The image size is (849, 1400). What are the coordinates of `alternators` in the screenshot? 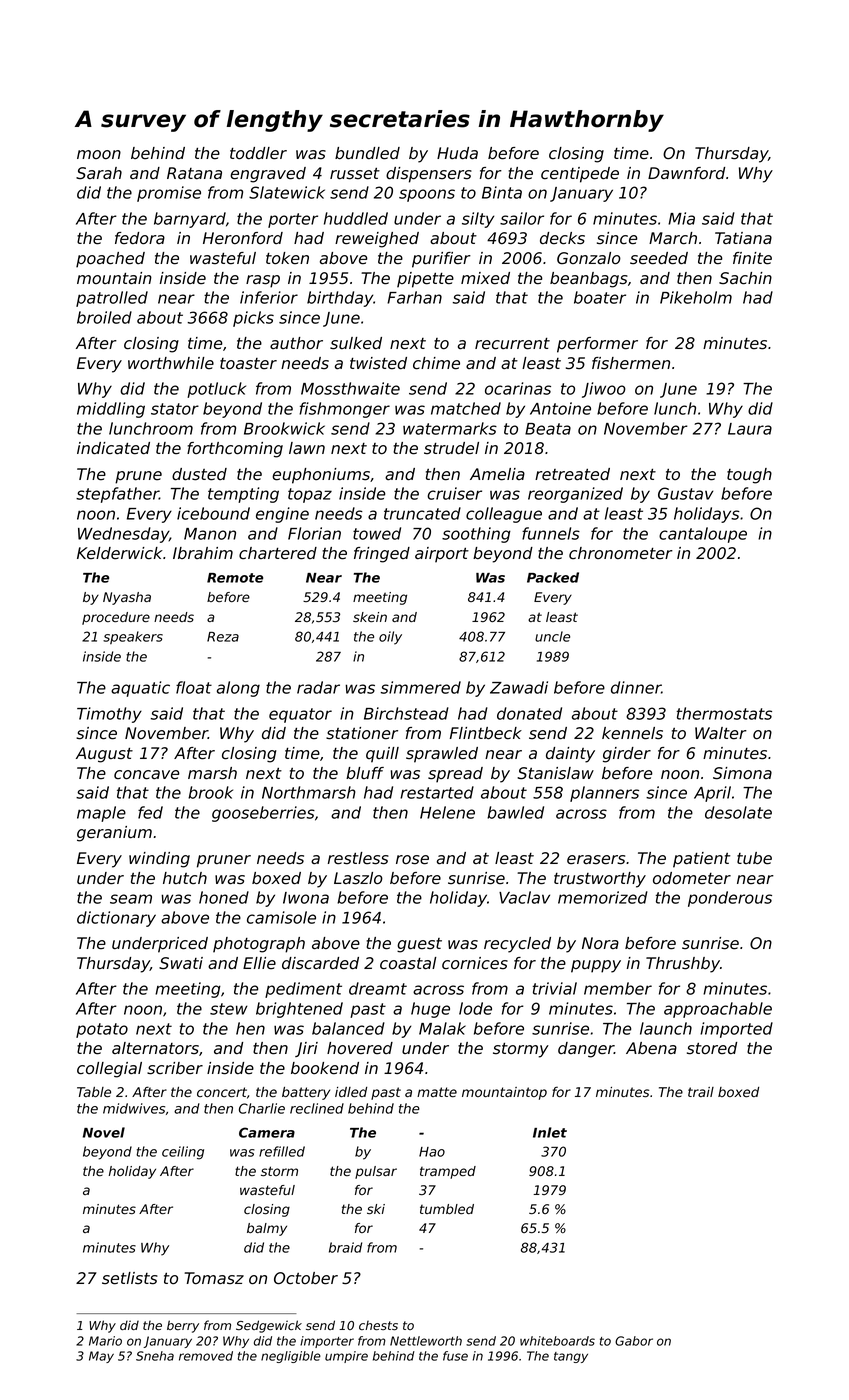 It's located at (155, 1048).
